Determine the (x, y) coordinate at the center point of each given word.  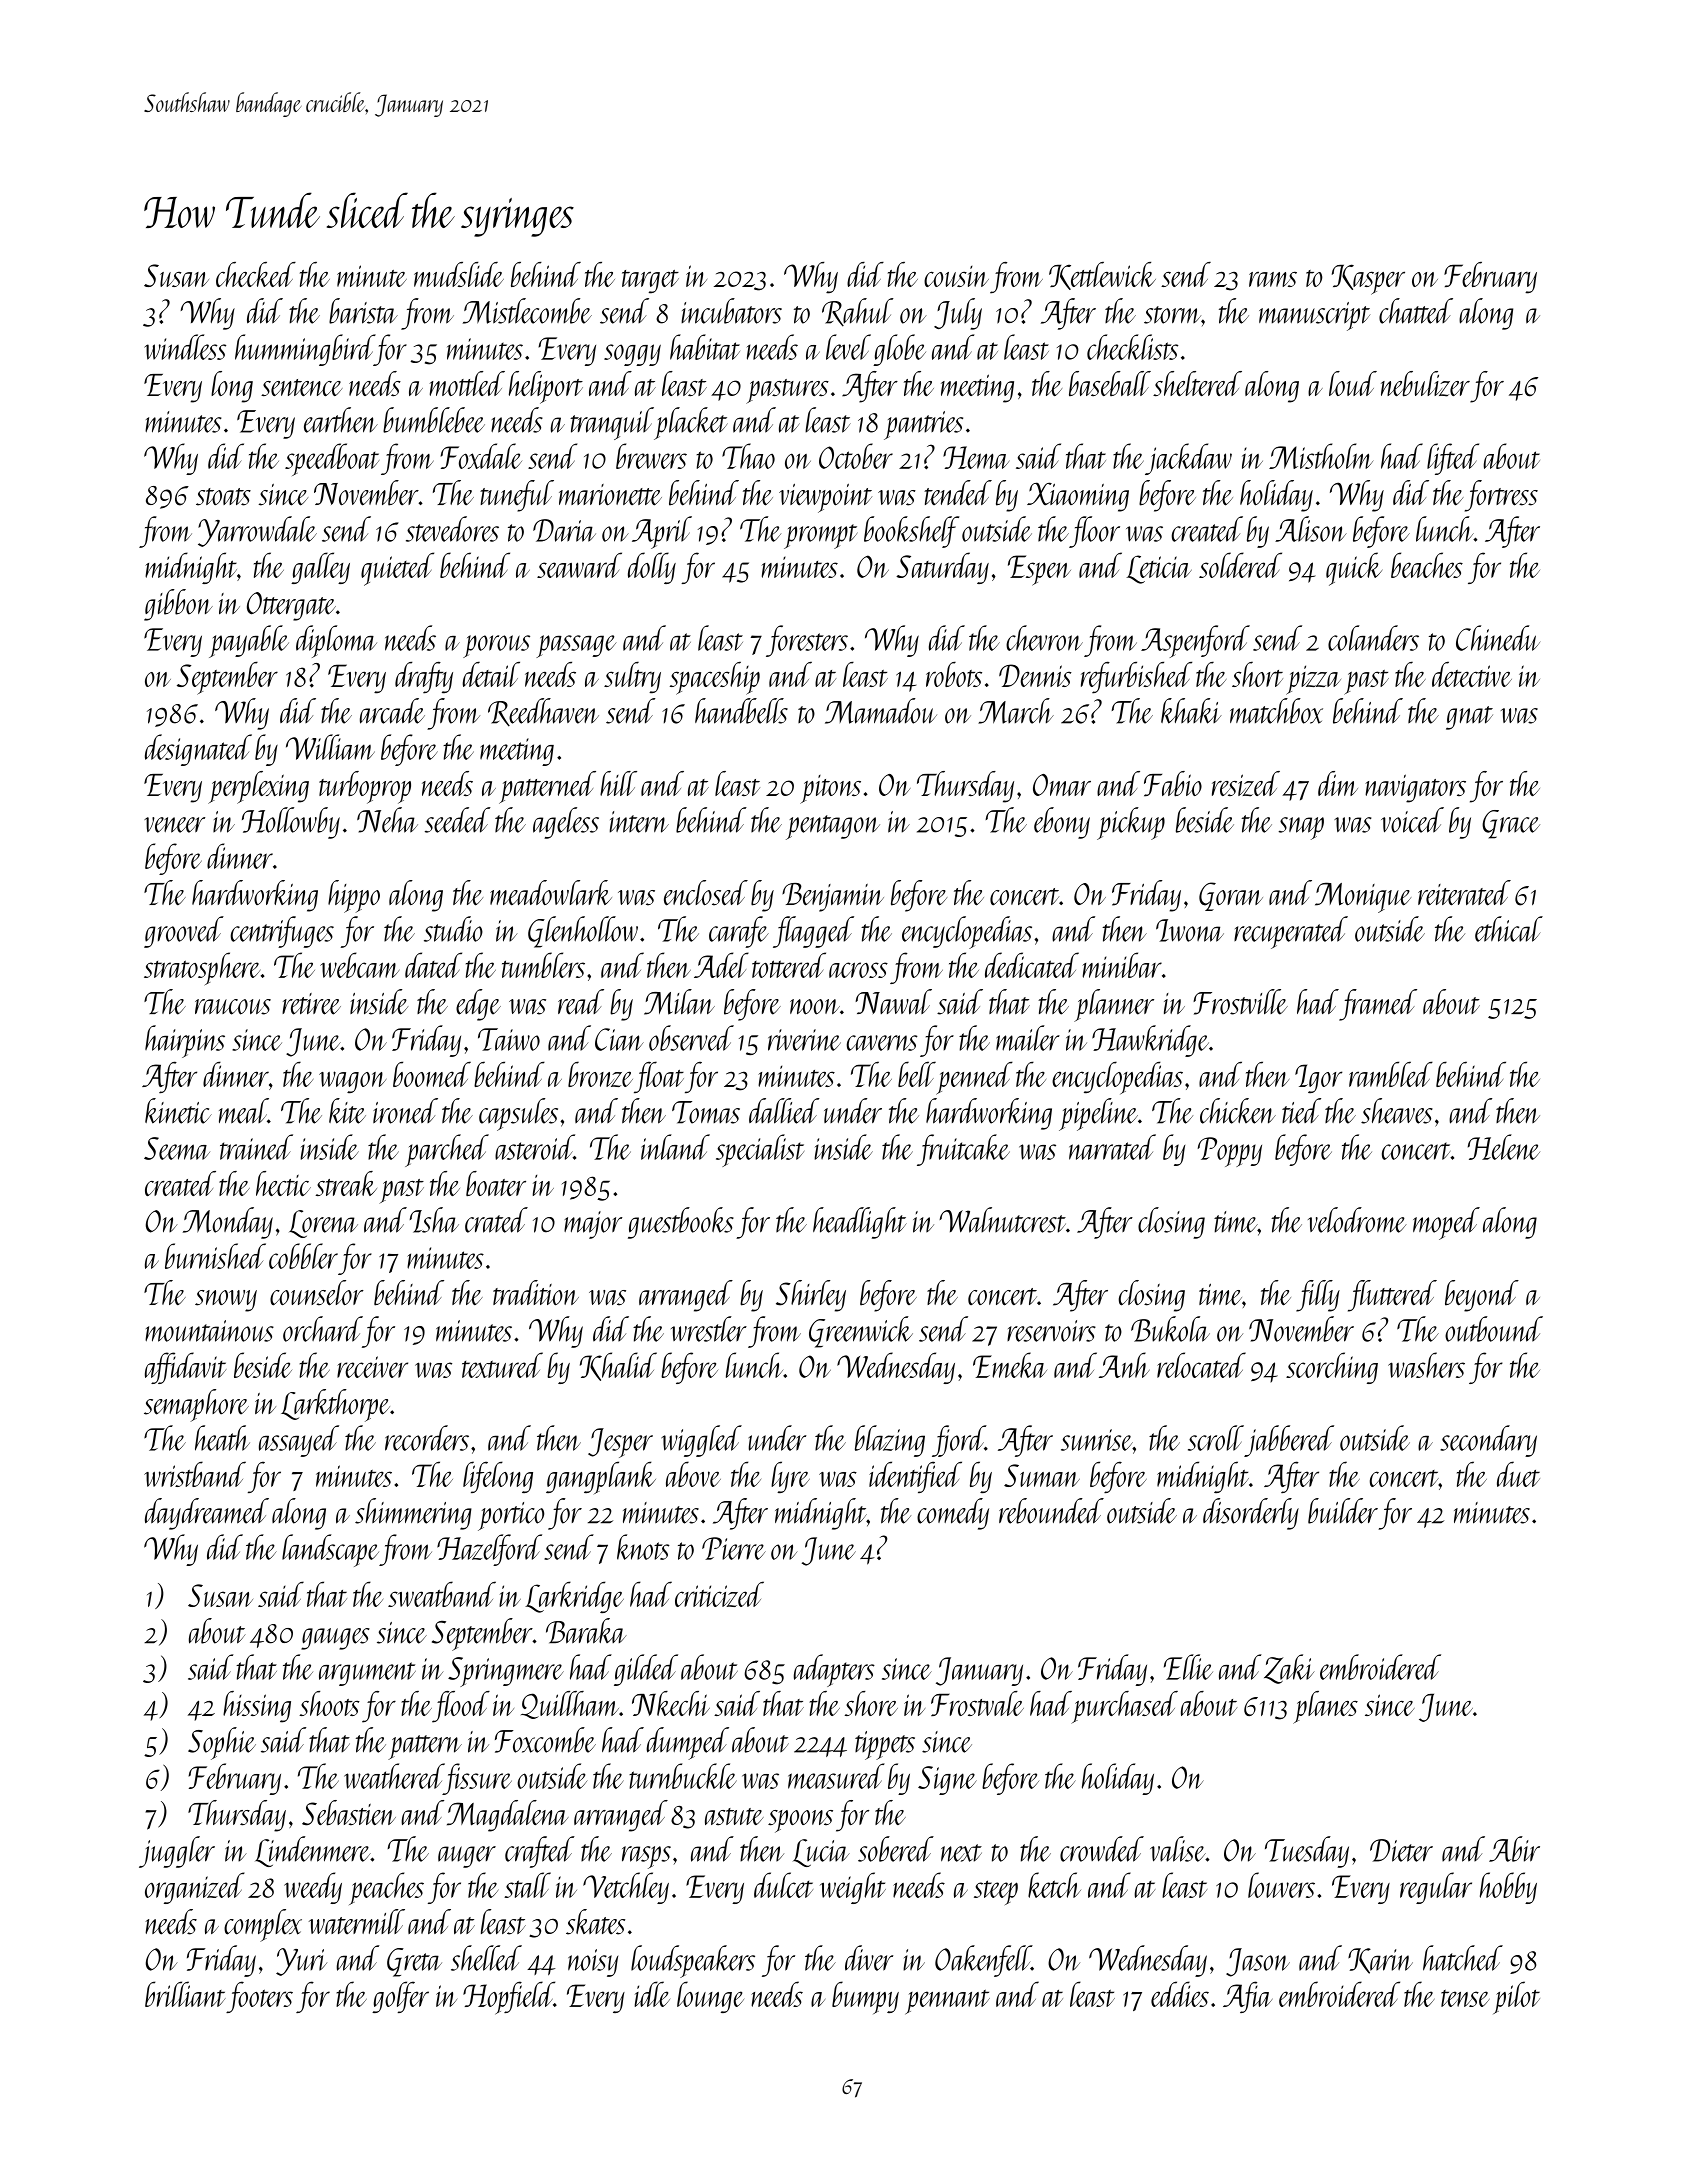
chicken (1238, 1111)
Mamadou (881, 711)
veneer (174, 825)
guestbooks (681, 1223)
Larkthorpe (335, 1405)
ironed (405, 1111)
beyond (1482, 1296)
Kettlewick (1102, 276)
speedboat (332, 459)
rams (1273, 279)
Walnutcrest (1002, 1220)
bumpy (865, 1997)
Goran (1231, 896)
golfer (400, 1997)
